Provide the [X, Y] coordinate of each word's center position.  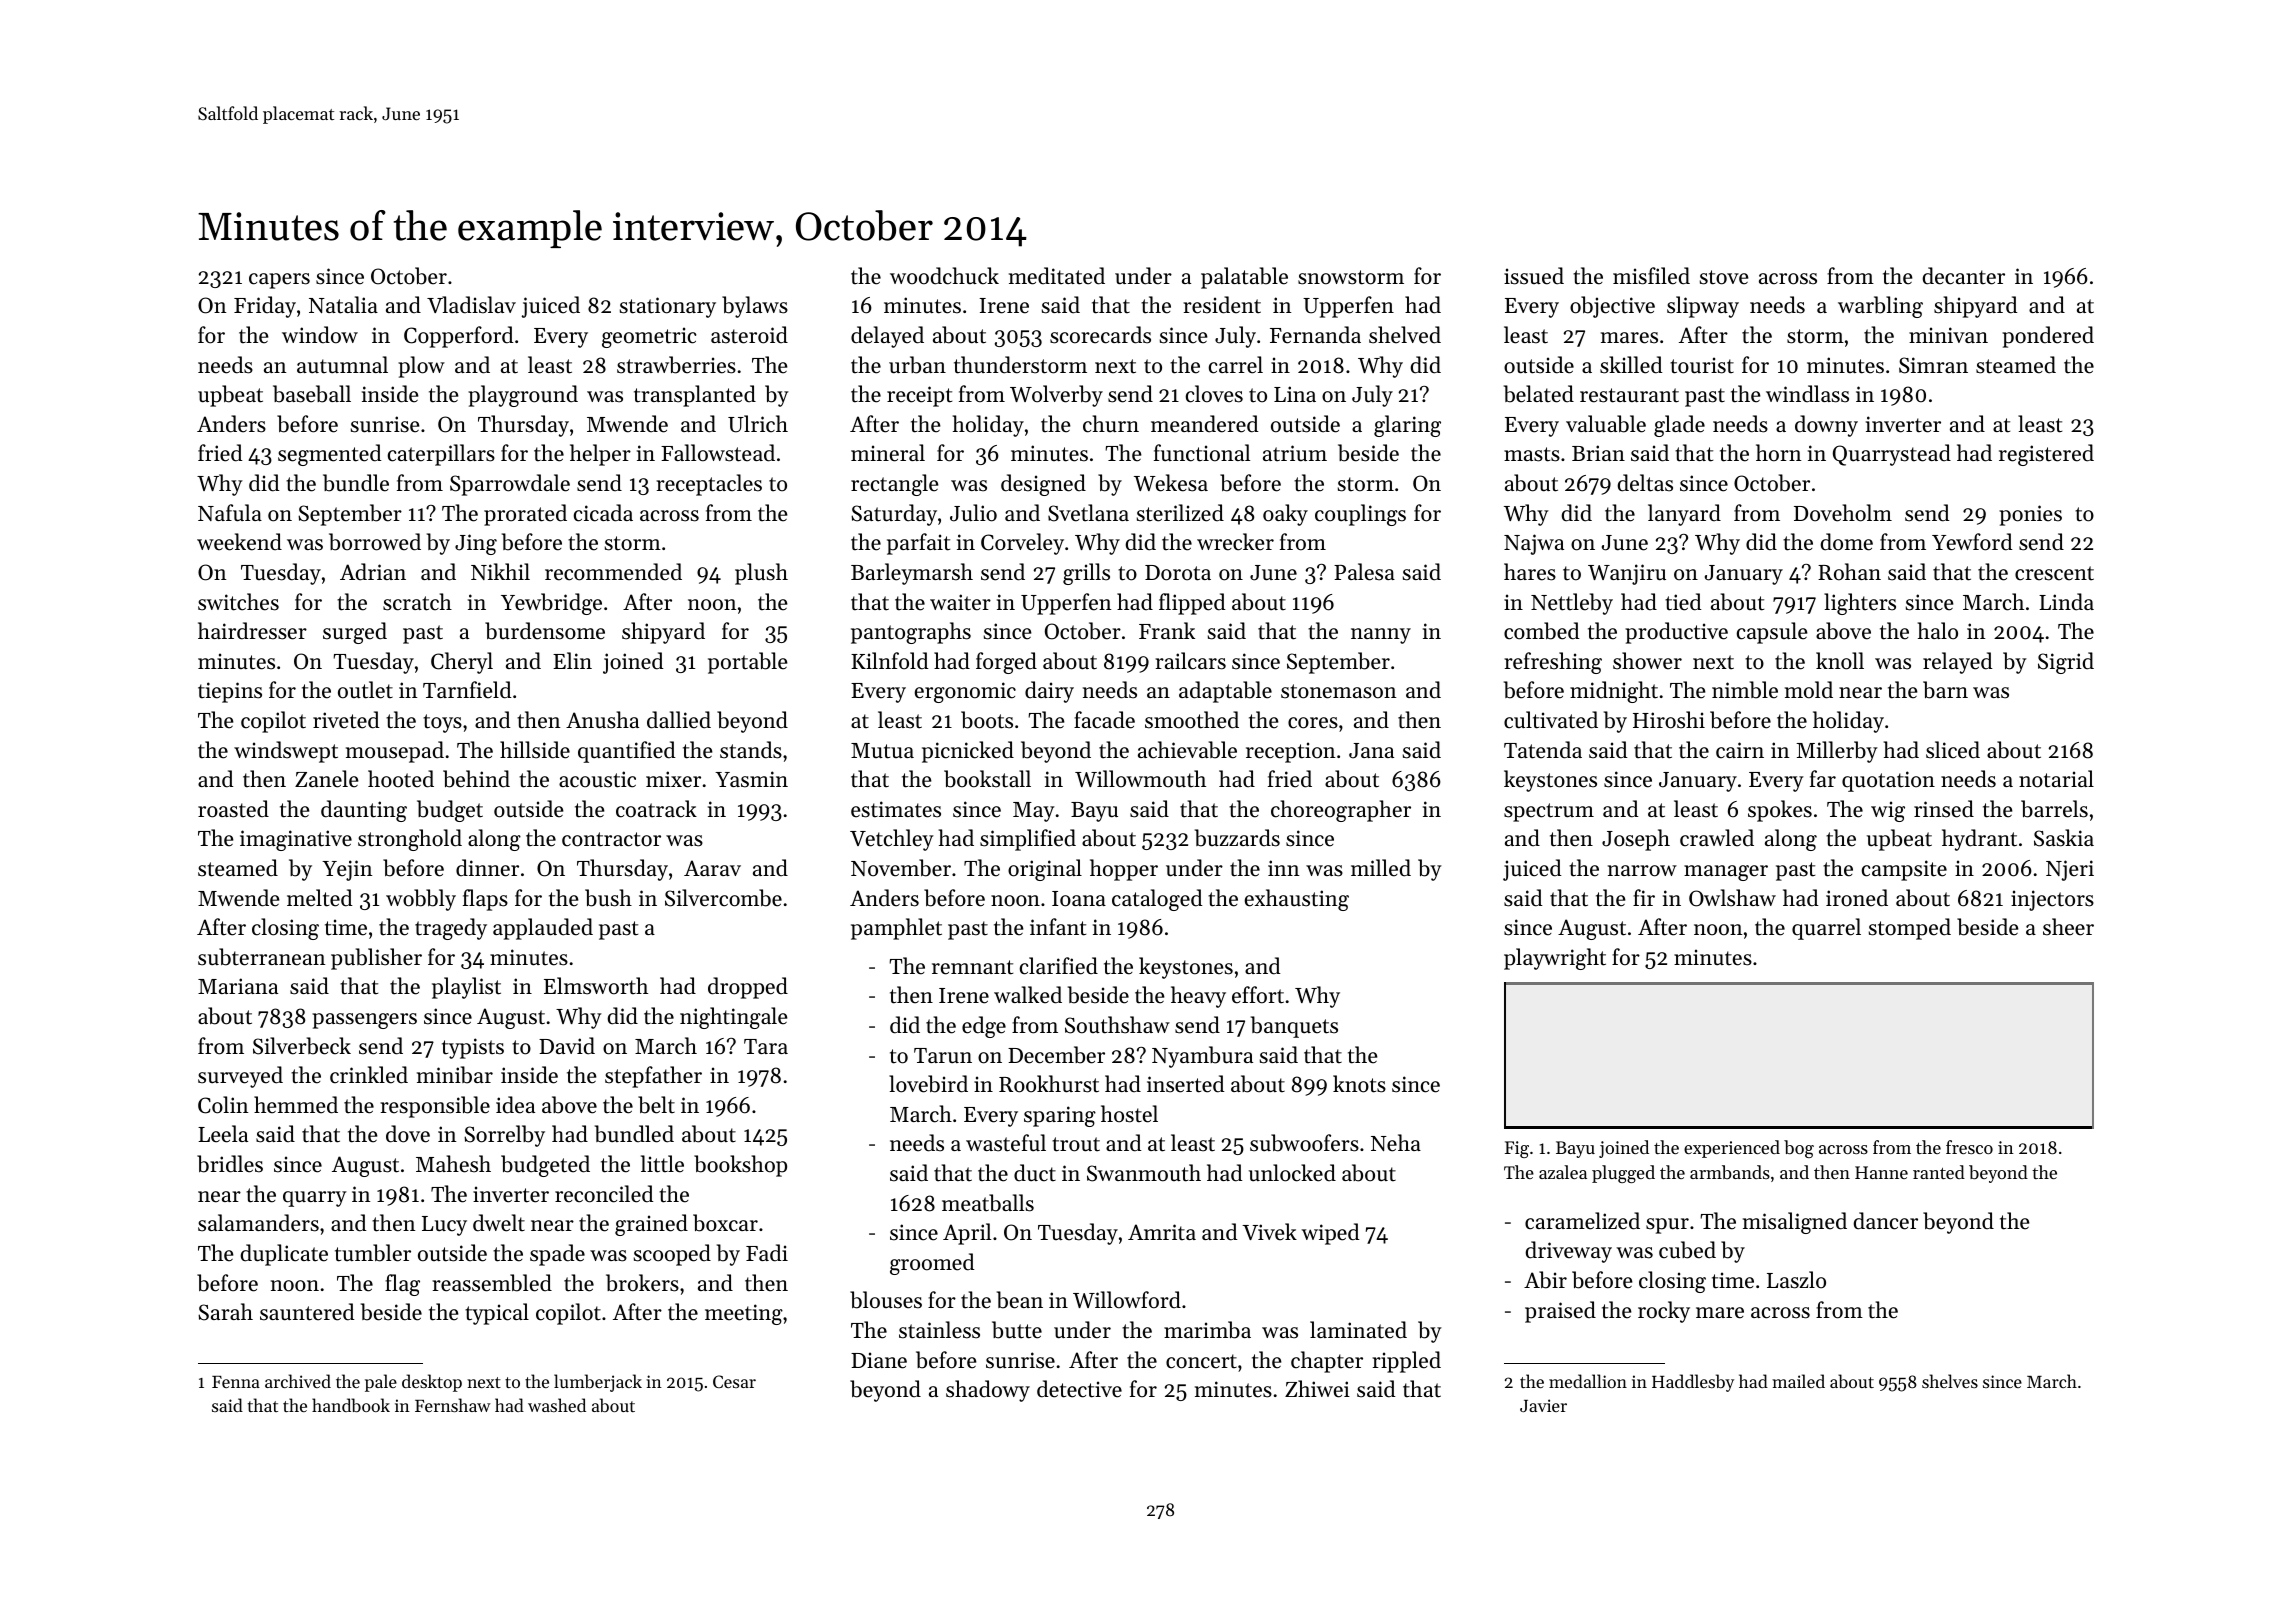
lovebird [928, 1084]
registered [2046, 455]
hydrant [1979, 840]
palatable [1244, 278]
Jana [1371, 751]
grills [1086, 574]
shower [1647, 661]
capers [279, 281]
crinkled [369, 1075]
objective [1612, 307]
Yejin [347, 870]
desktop [432, 1383]
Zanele [327, 779]
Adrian [373, 572]
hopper [1124, 870]
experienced [1732, 1149]
